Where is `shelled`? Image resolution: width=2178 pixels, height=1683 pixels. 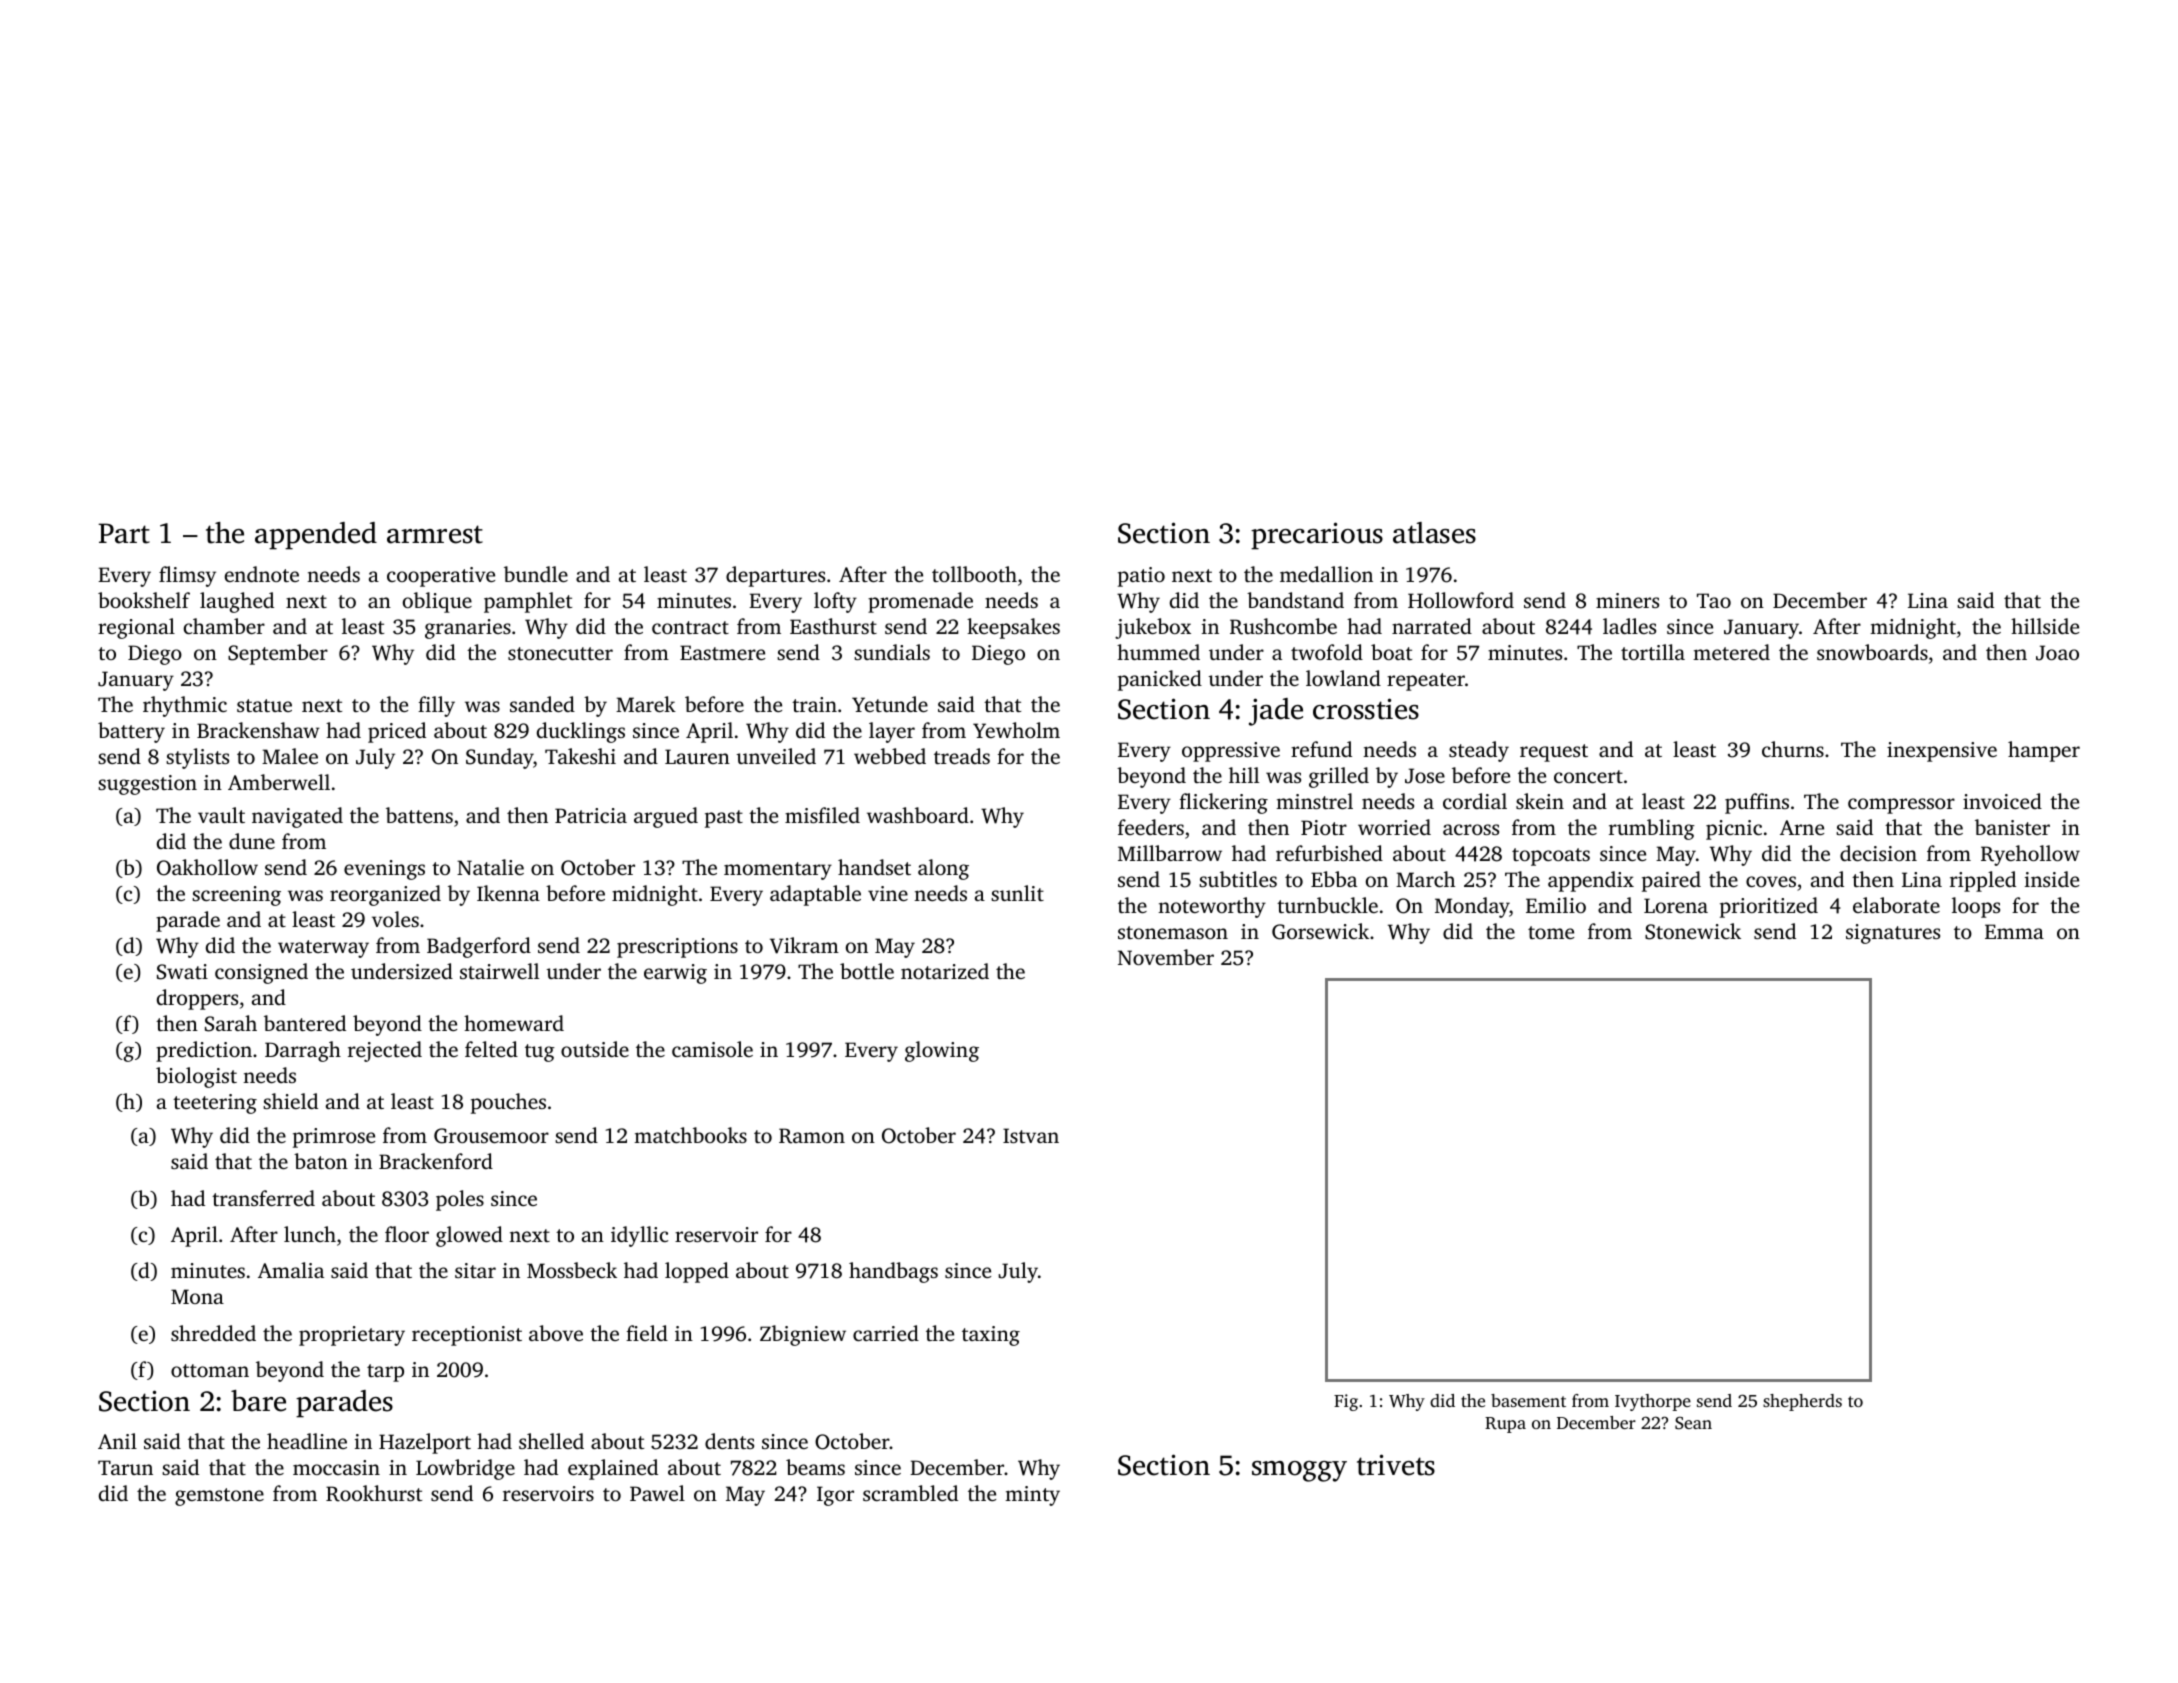
shelled is located at coordinates (551, 1441).
